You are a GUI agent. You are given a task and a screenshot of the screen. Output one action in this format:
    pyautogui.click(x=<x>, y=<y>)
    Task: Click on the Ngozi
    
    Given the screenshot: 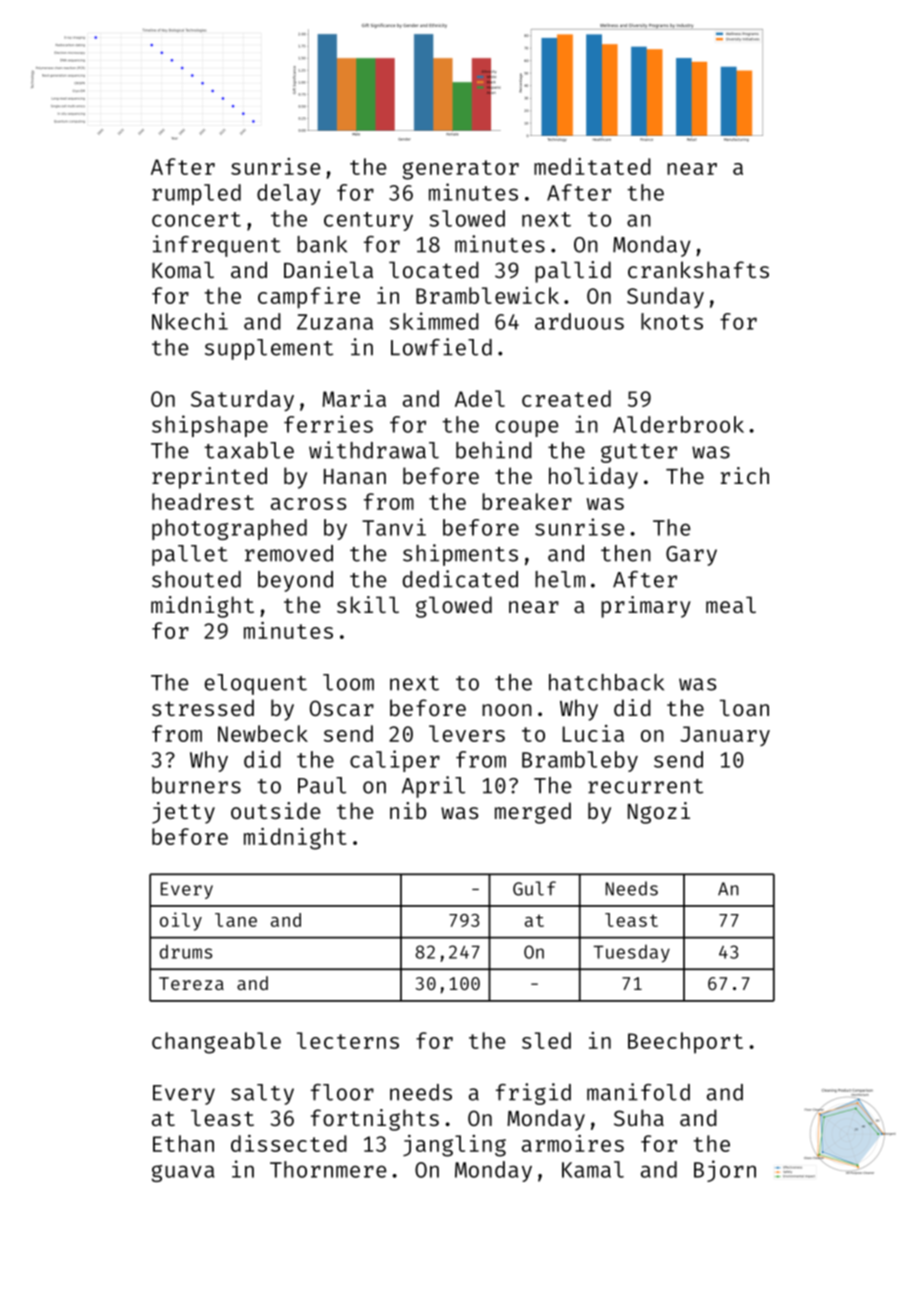 What is the action you would take?
    pyautogui.click(x=659, y=813)
